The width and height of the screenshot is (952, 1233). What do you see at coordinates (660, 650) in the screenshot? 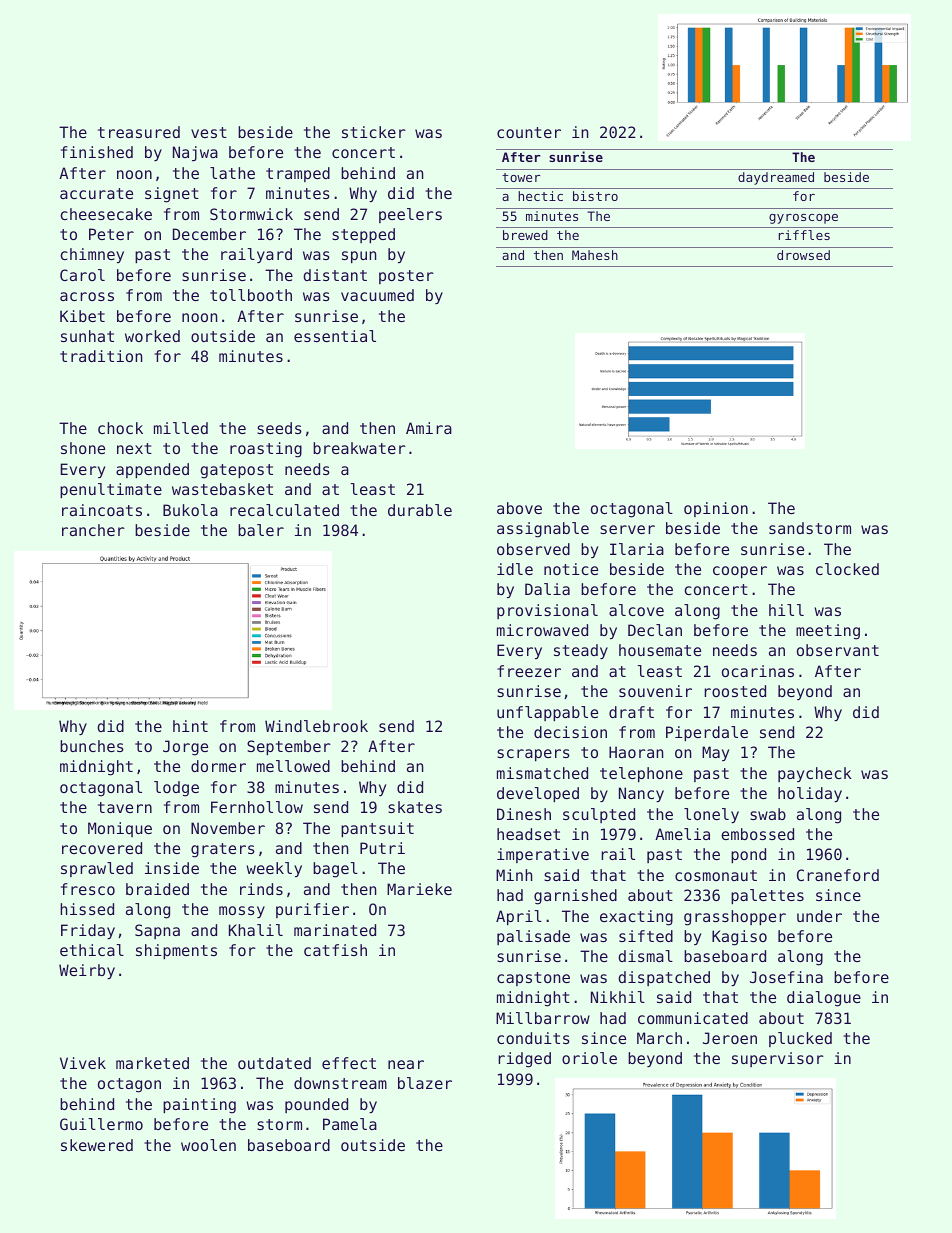
I see `housemate` at bounding box center [660, 650].
